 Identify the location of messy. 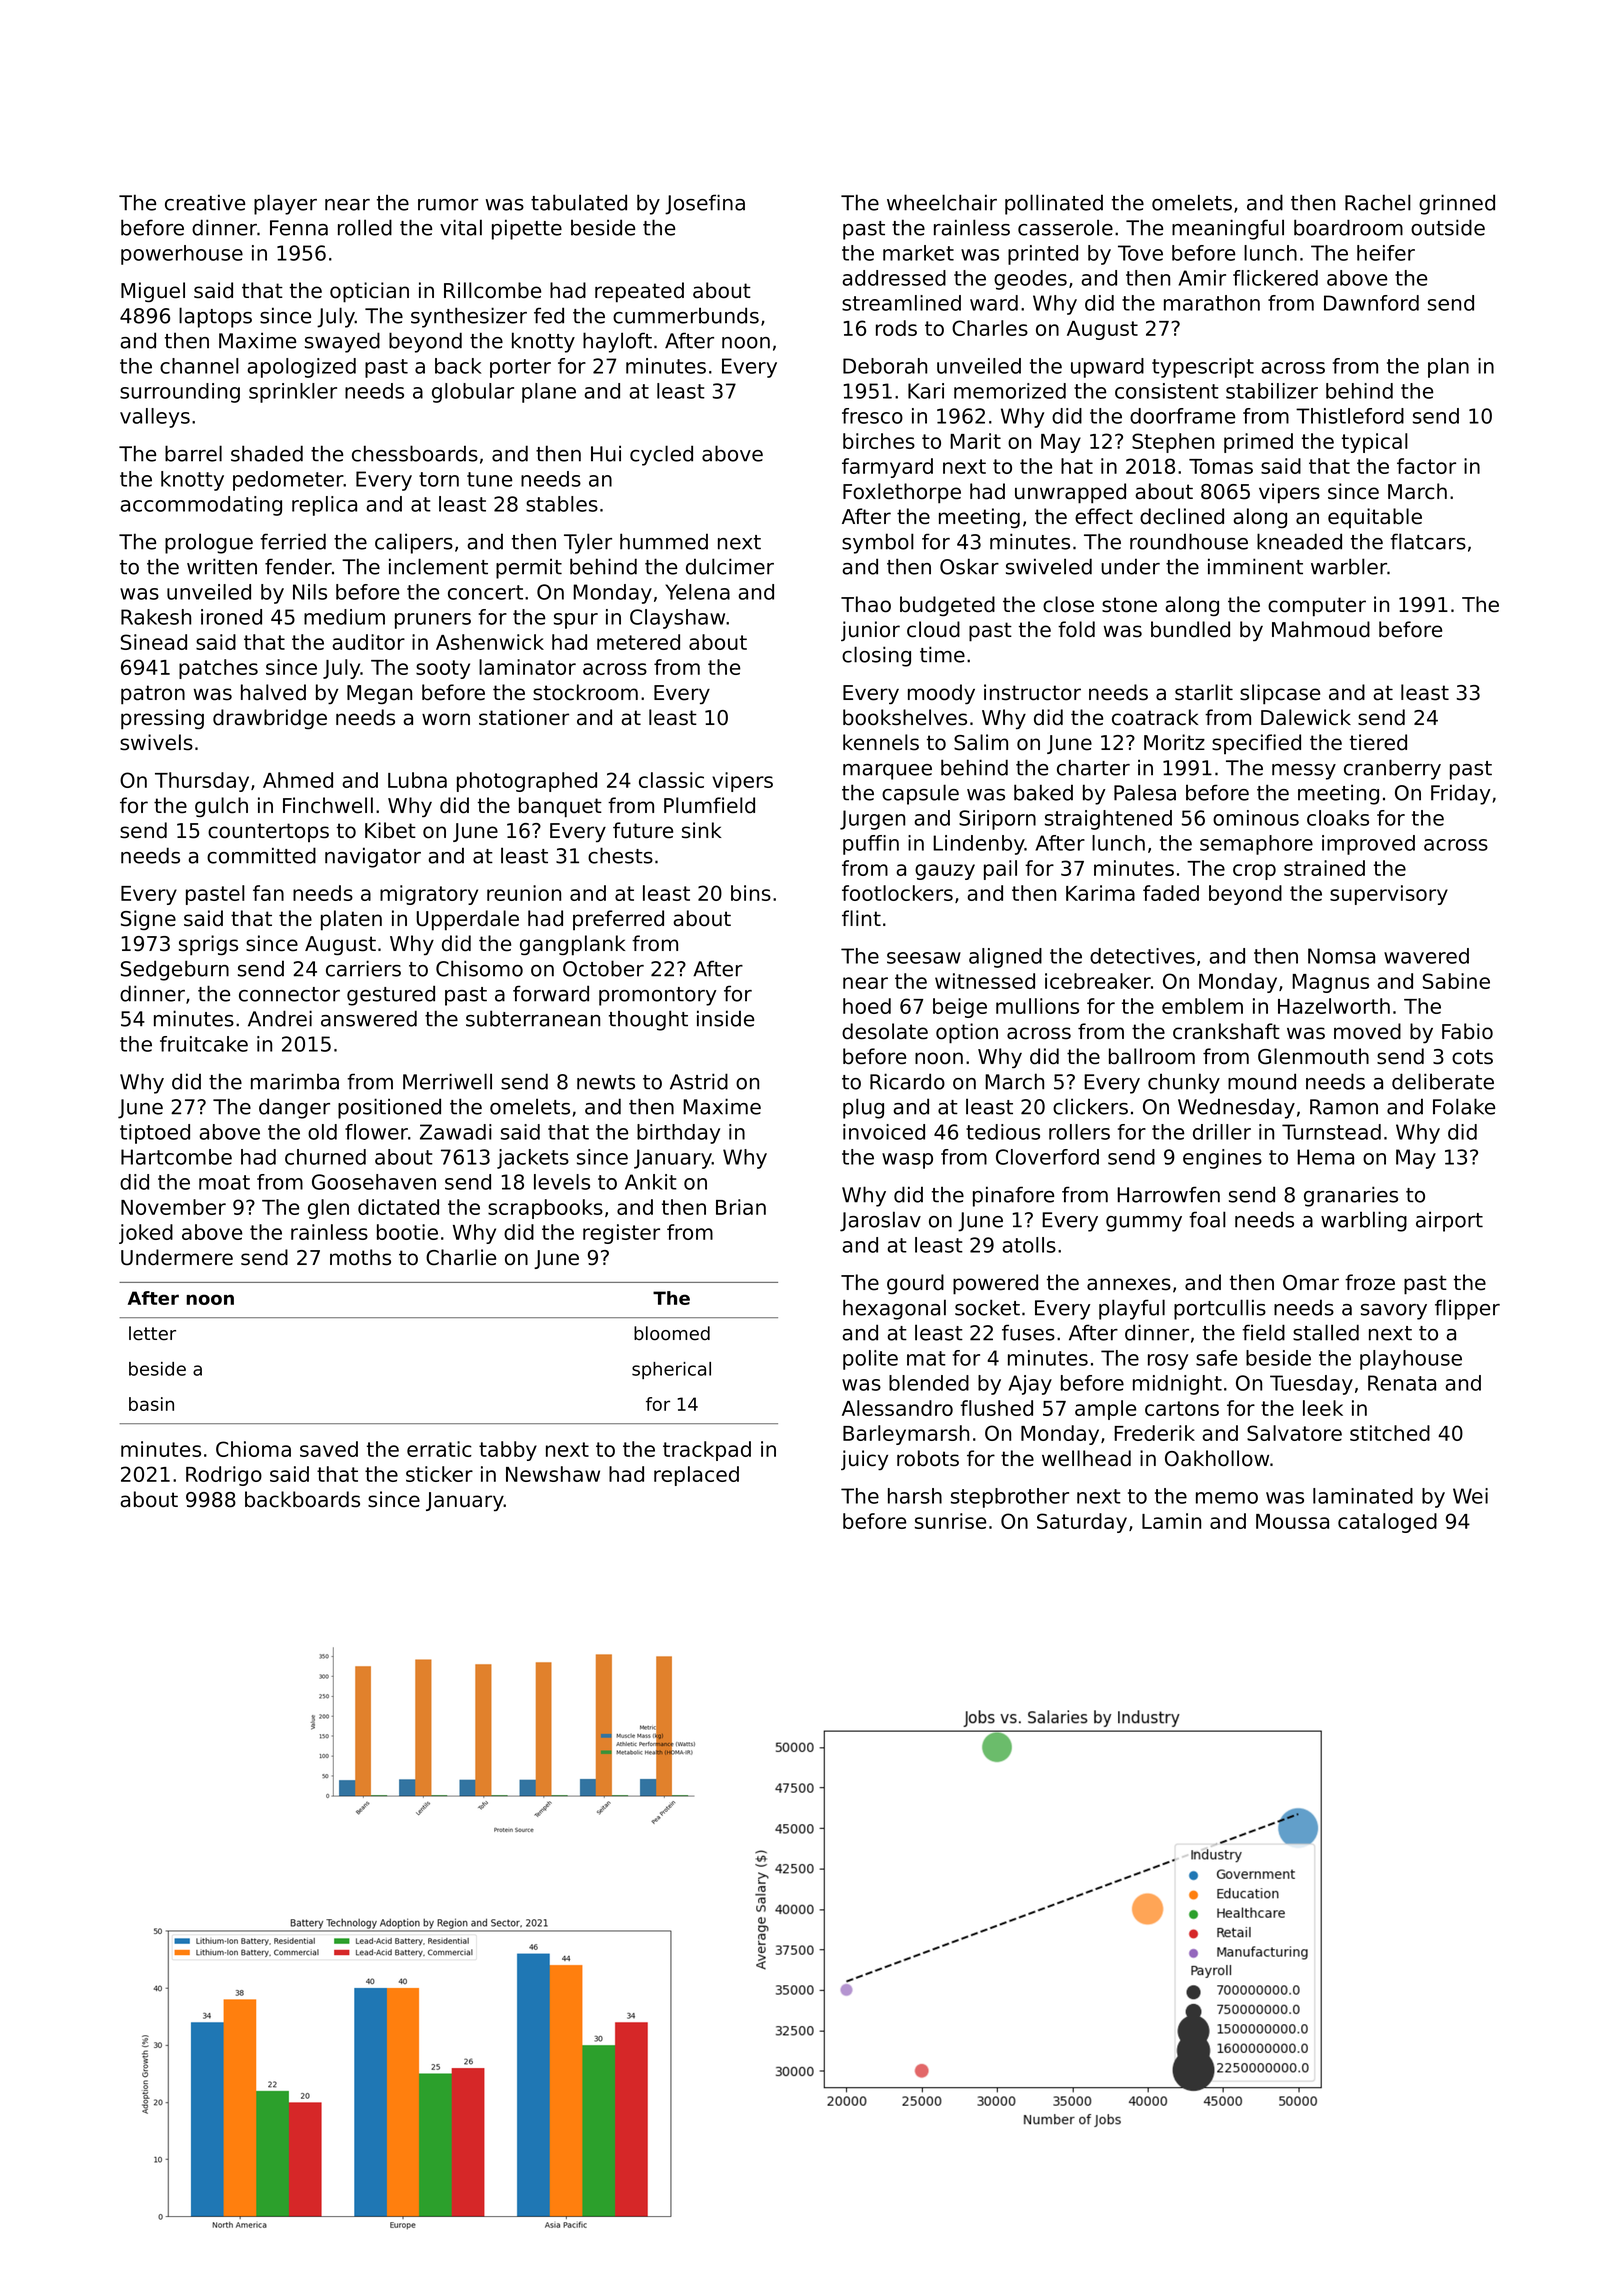
(1304, 772).
